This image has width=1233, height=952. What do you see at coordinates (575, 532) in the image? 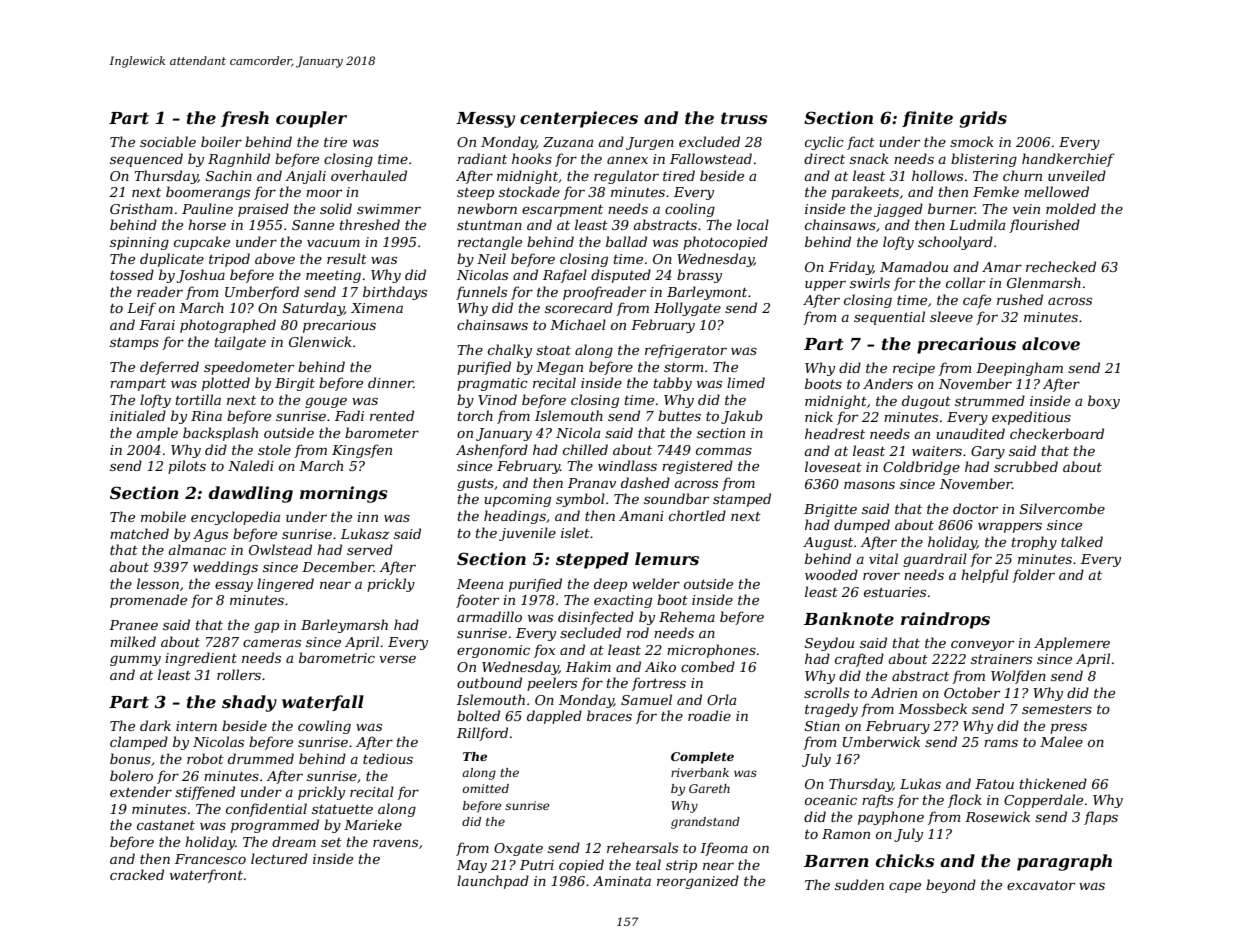
I see `islet` at bounding box center [575, 532].
